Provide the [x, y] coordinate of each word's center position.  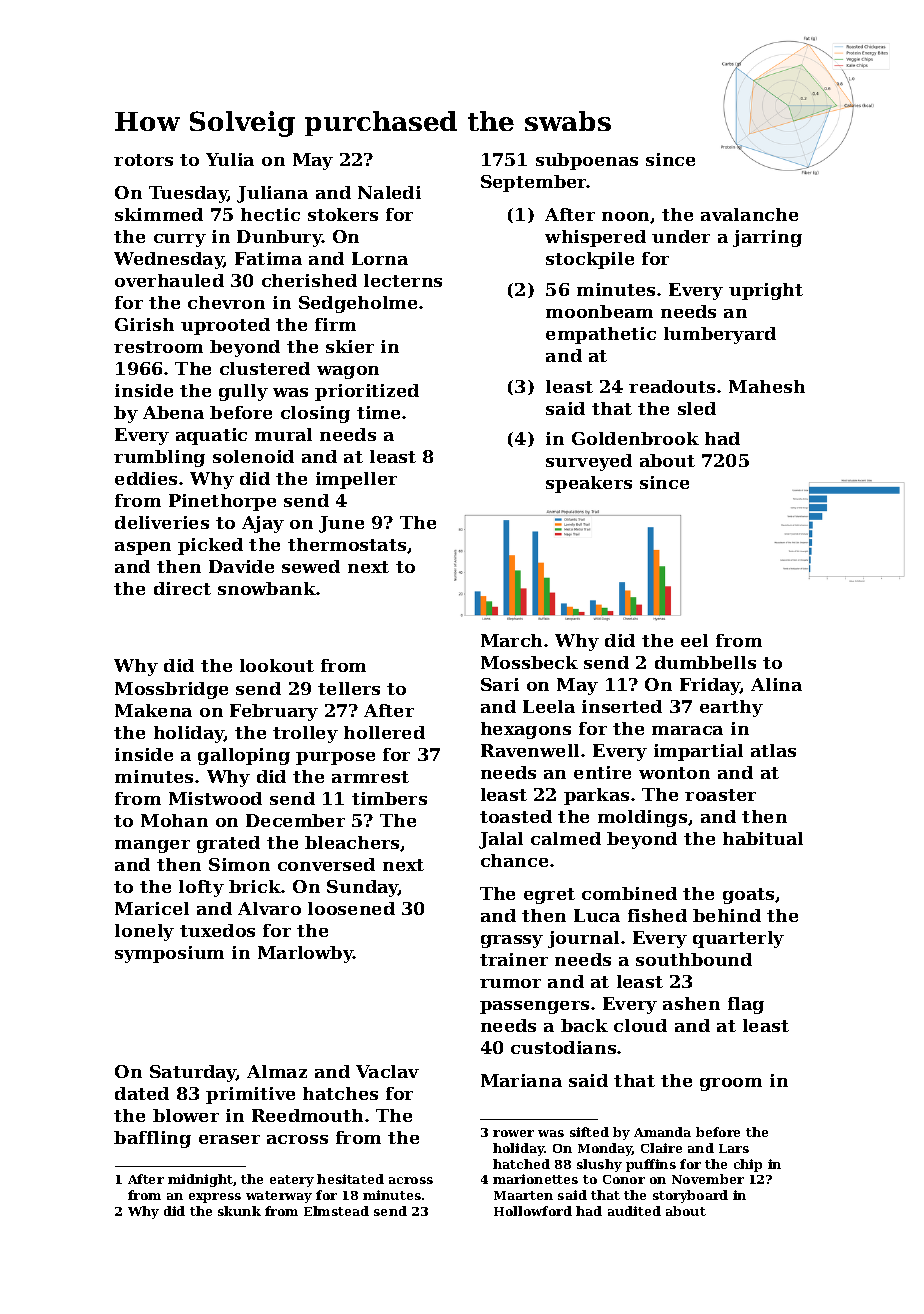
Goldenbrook [635, 438]
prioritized [367, 392]
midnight [200, 1180]
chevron [226, 302]
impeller [356, 480]
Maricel [152, 908]
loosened [351, 908]
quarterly [738, 939]
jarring [767, 238]
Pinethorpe [222, 502]
